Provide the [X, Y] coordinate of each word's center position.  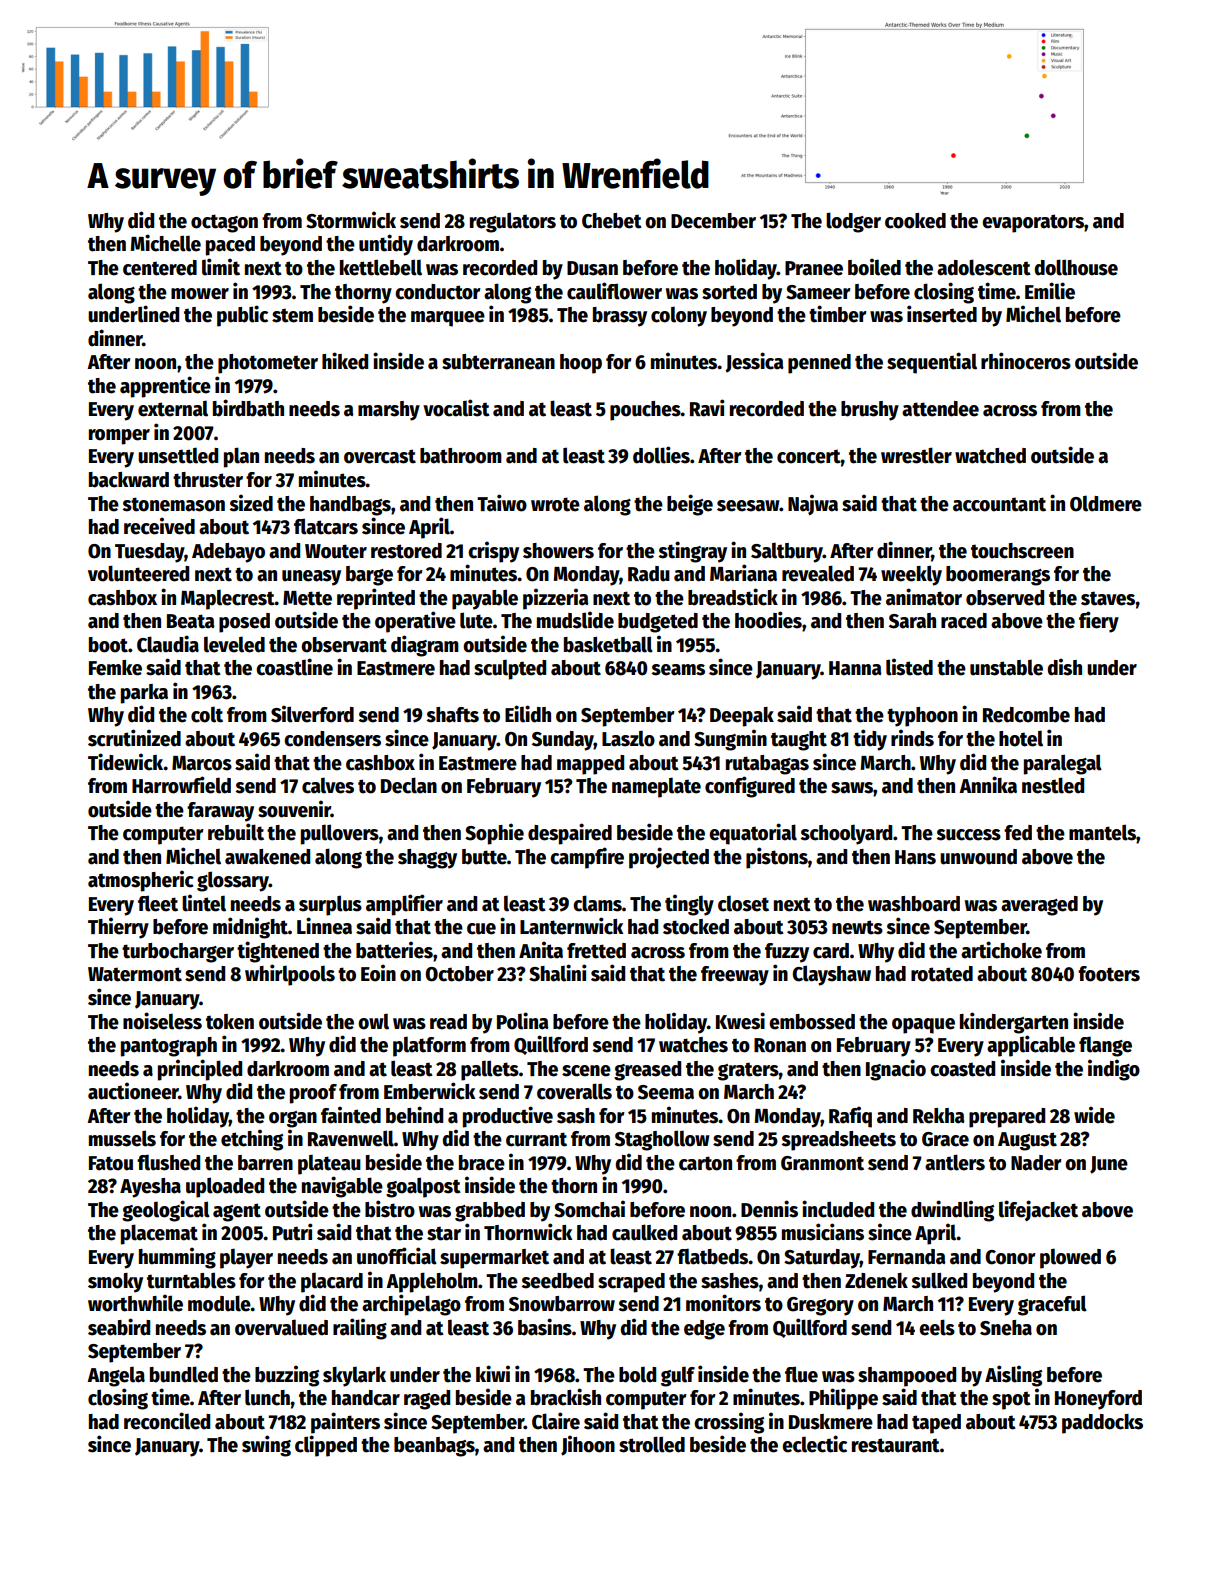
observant [344, 645]
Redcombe [1026, 715]
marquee [448, 319]
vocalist [456, 408]
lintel [204, 903]
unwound [978, 857]
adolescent [984, 267]
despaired [570, 834]
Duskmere [831, 1422]
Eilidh [528, 714]
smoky [115, 1283]
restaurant [896, 1445]
